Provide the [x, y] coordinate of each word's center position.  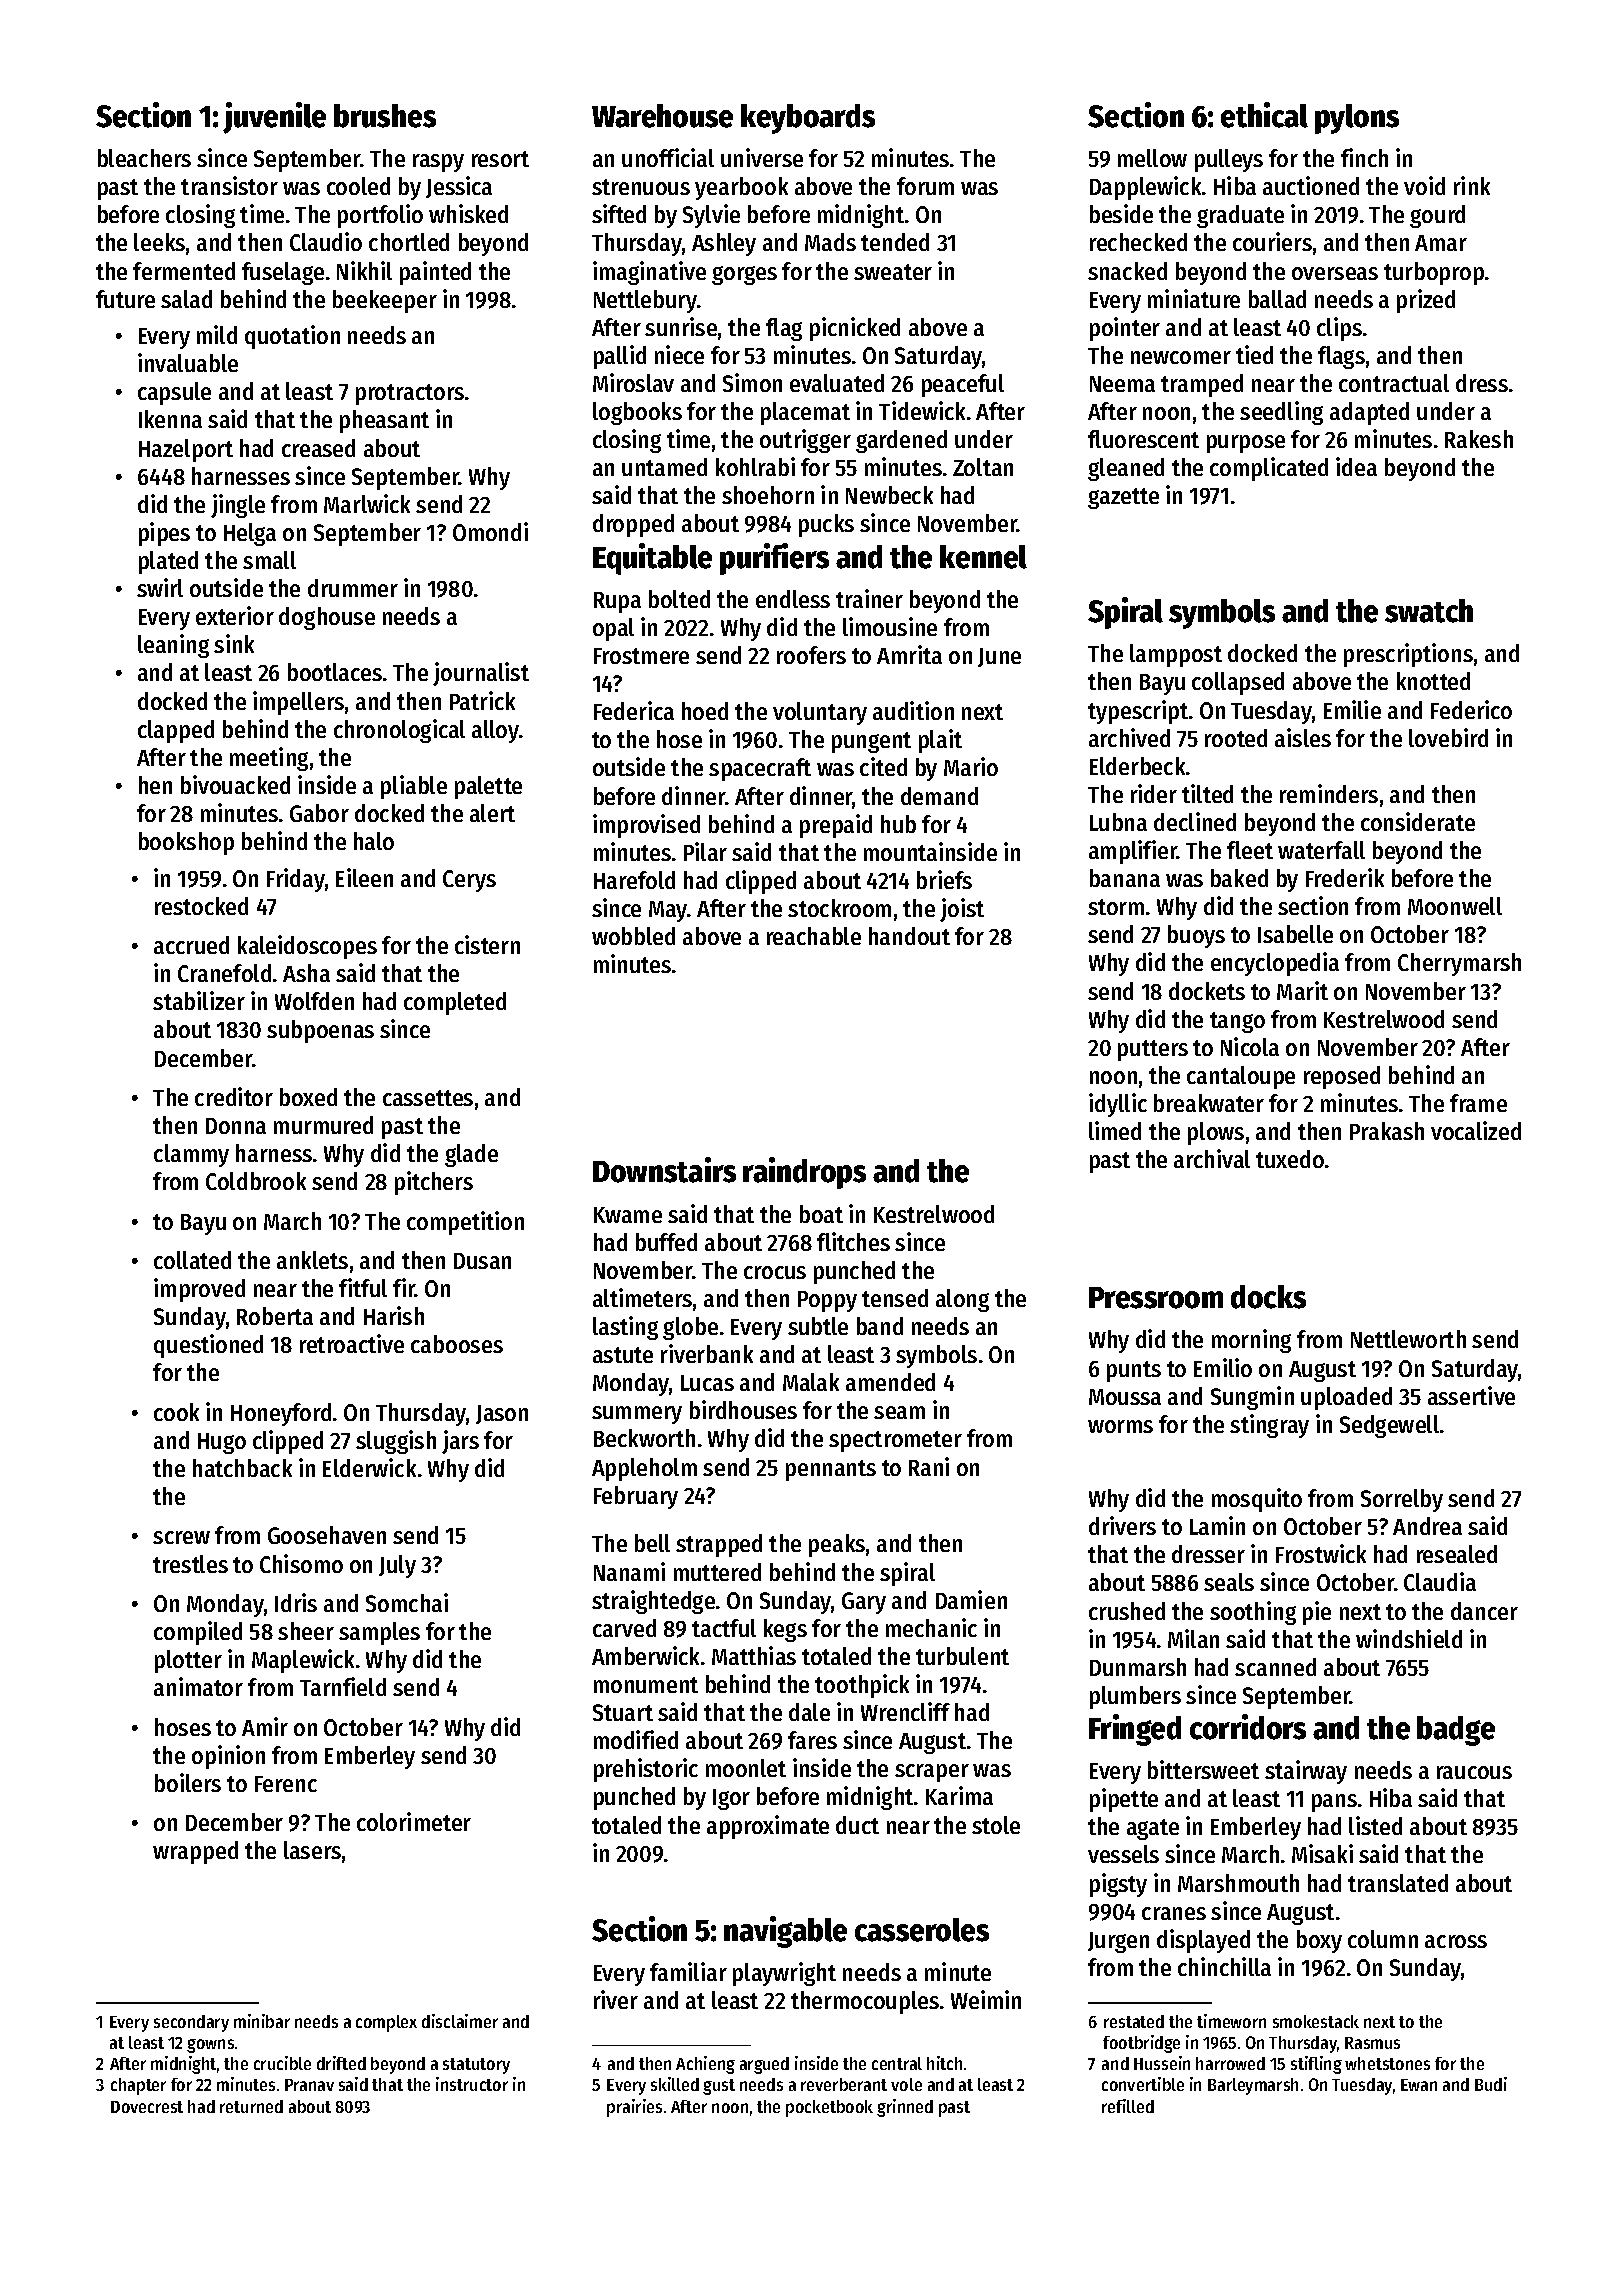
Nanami [629, 1571]
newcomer [1181, 357]
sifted [619, 213]
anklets [312, 1260]
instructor [472, 2084]
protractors [410, 394]
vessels [1123, 1854]
